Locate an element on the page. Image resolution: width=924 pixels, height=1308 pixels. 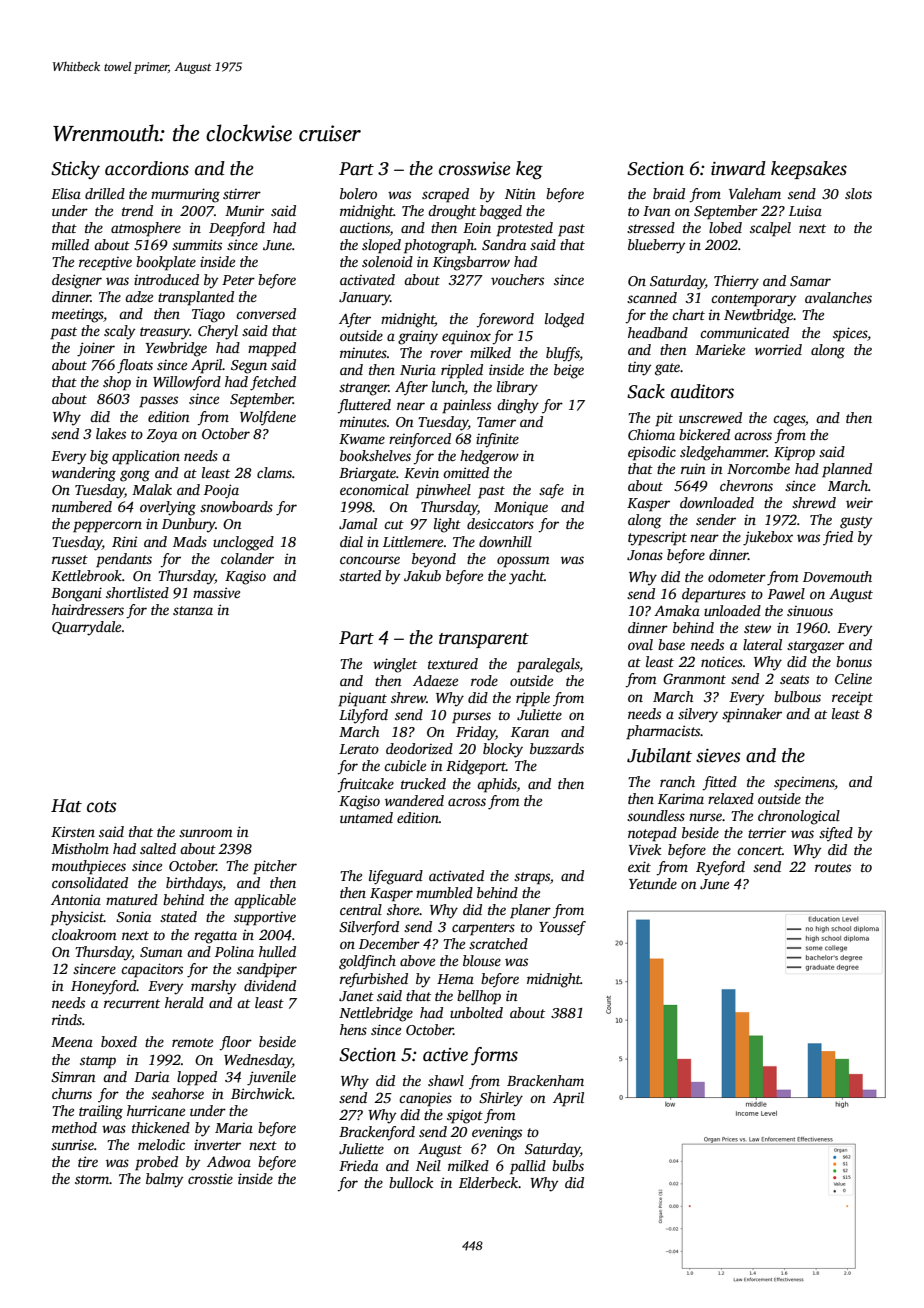
slots is located at coordinates (858, 193).
